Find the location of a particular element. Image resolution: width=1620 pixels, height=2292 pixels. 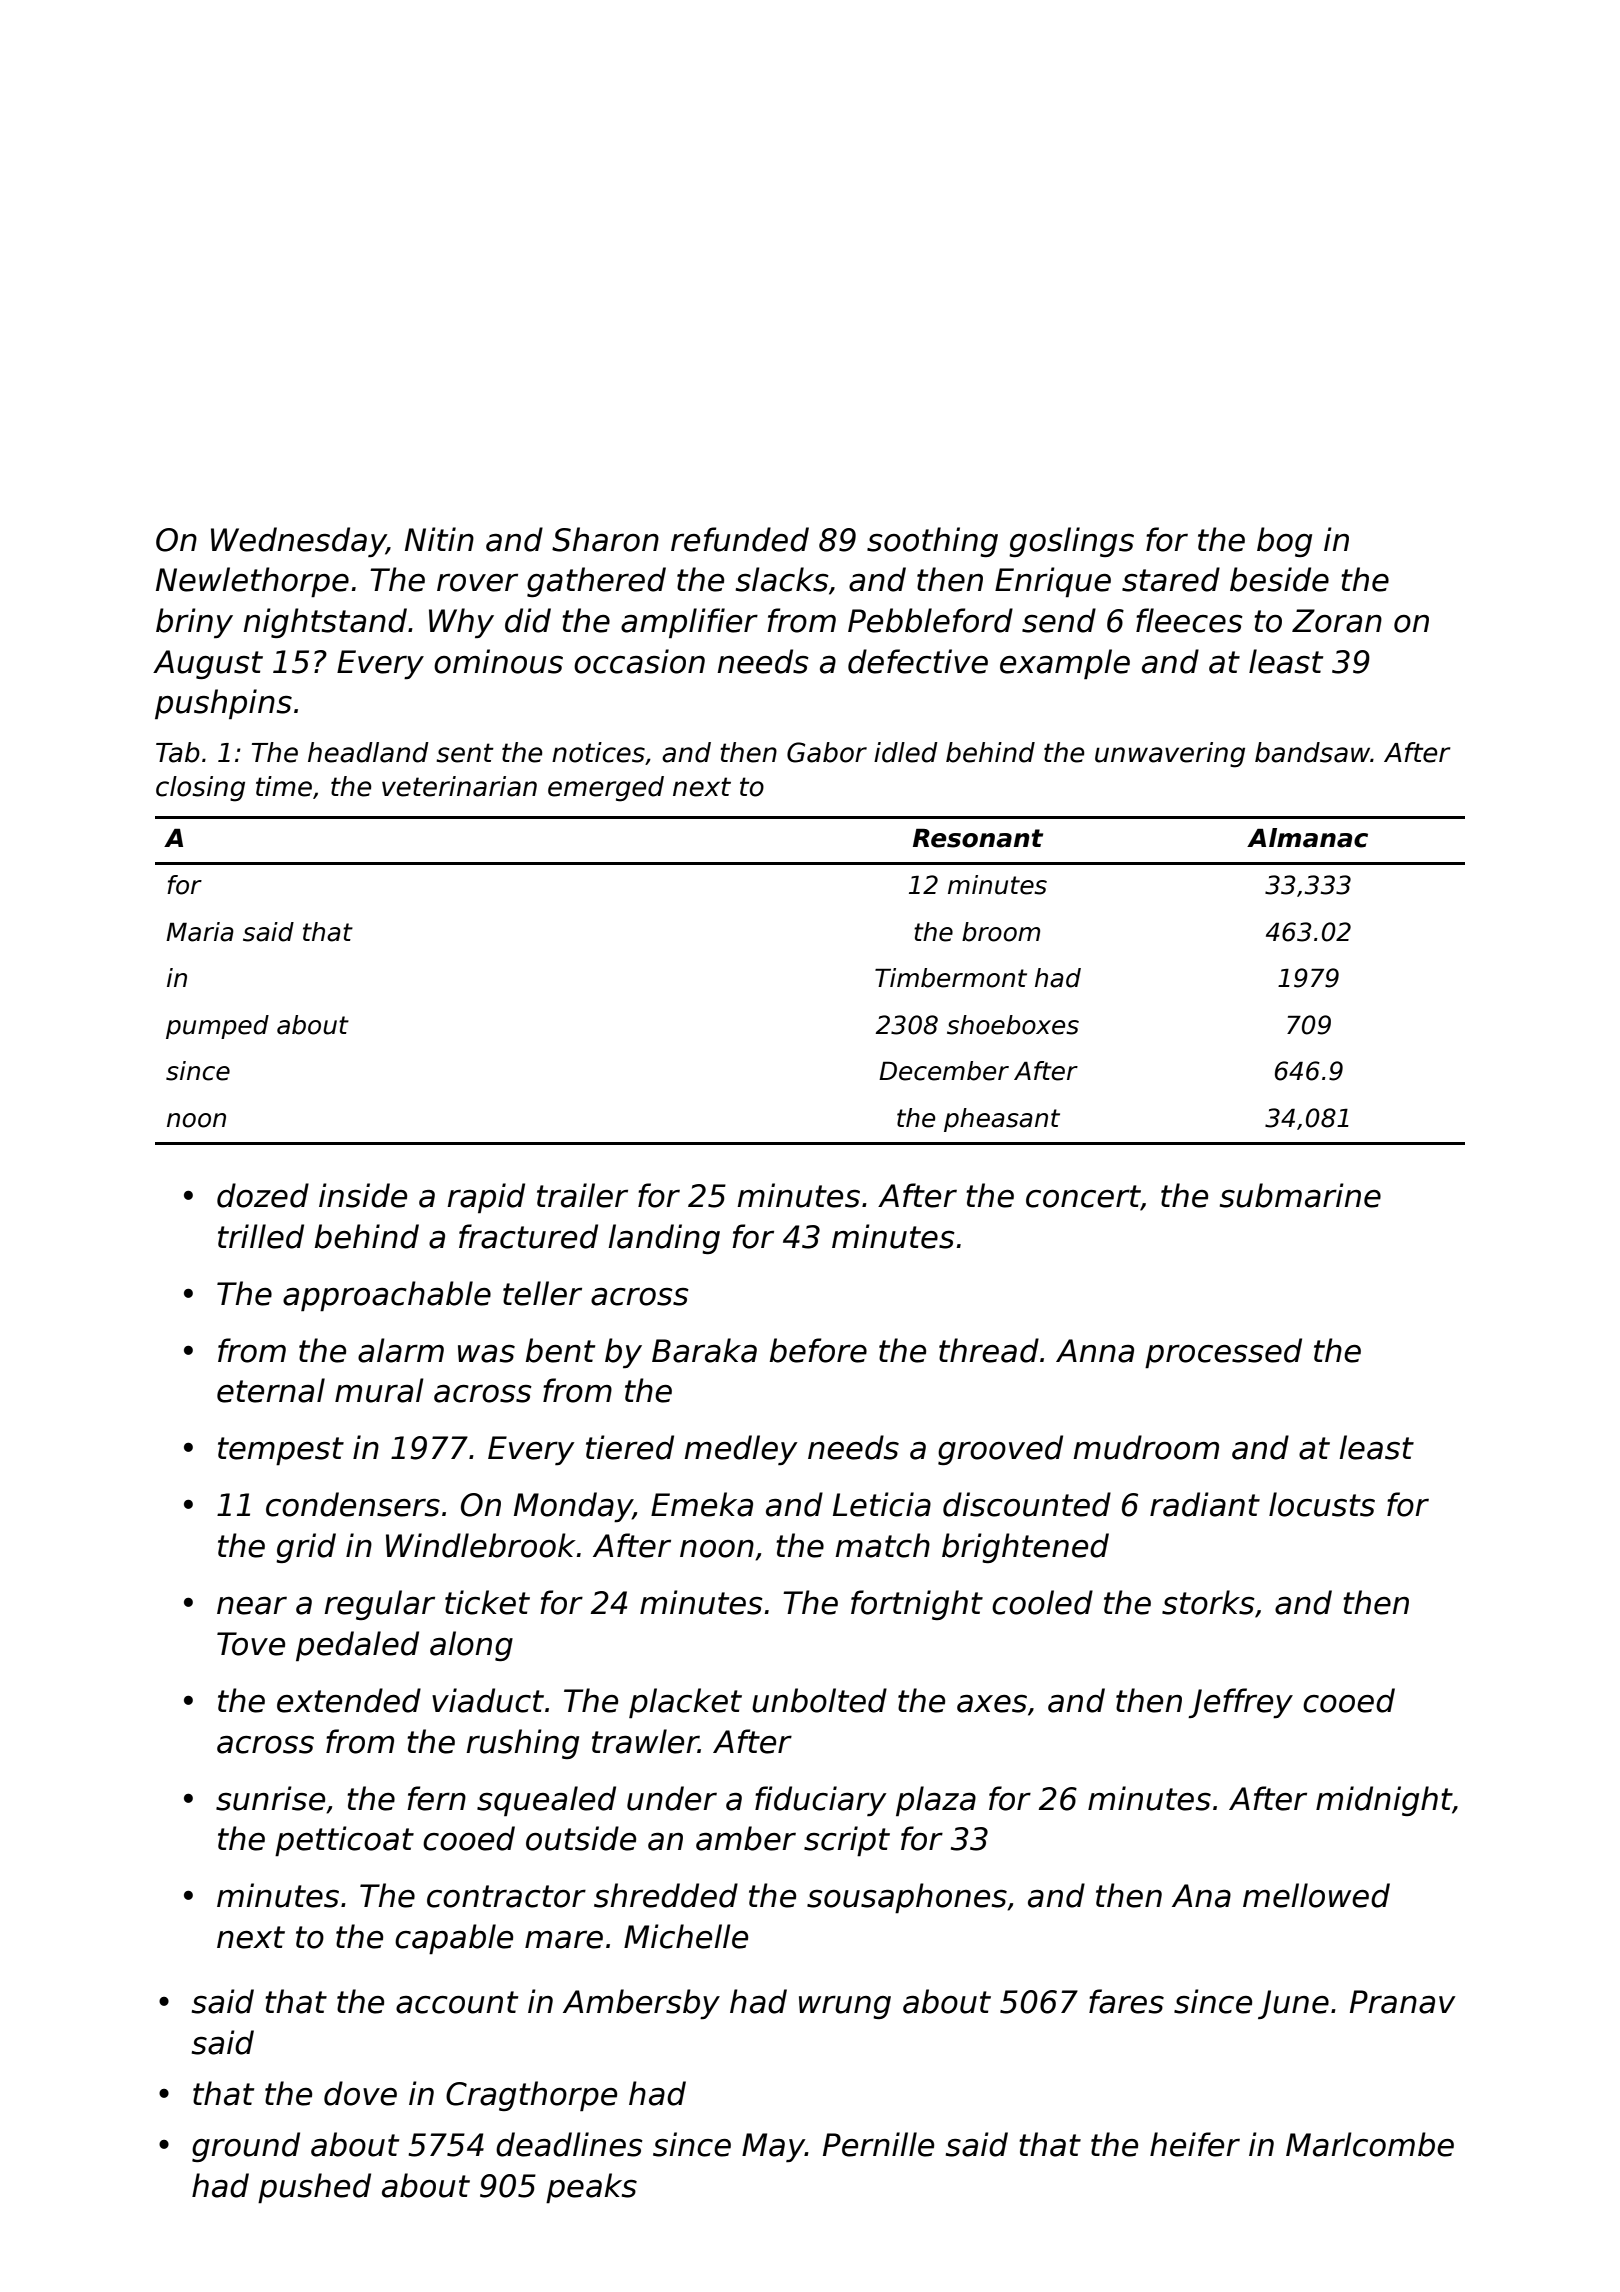

concert is located at coordinates (1083, 1197).
